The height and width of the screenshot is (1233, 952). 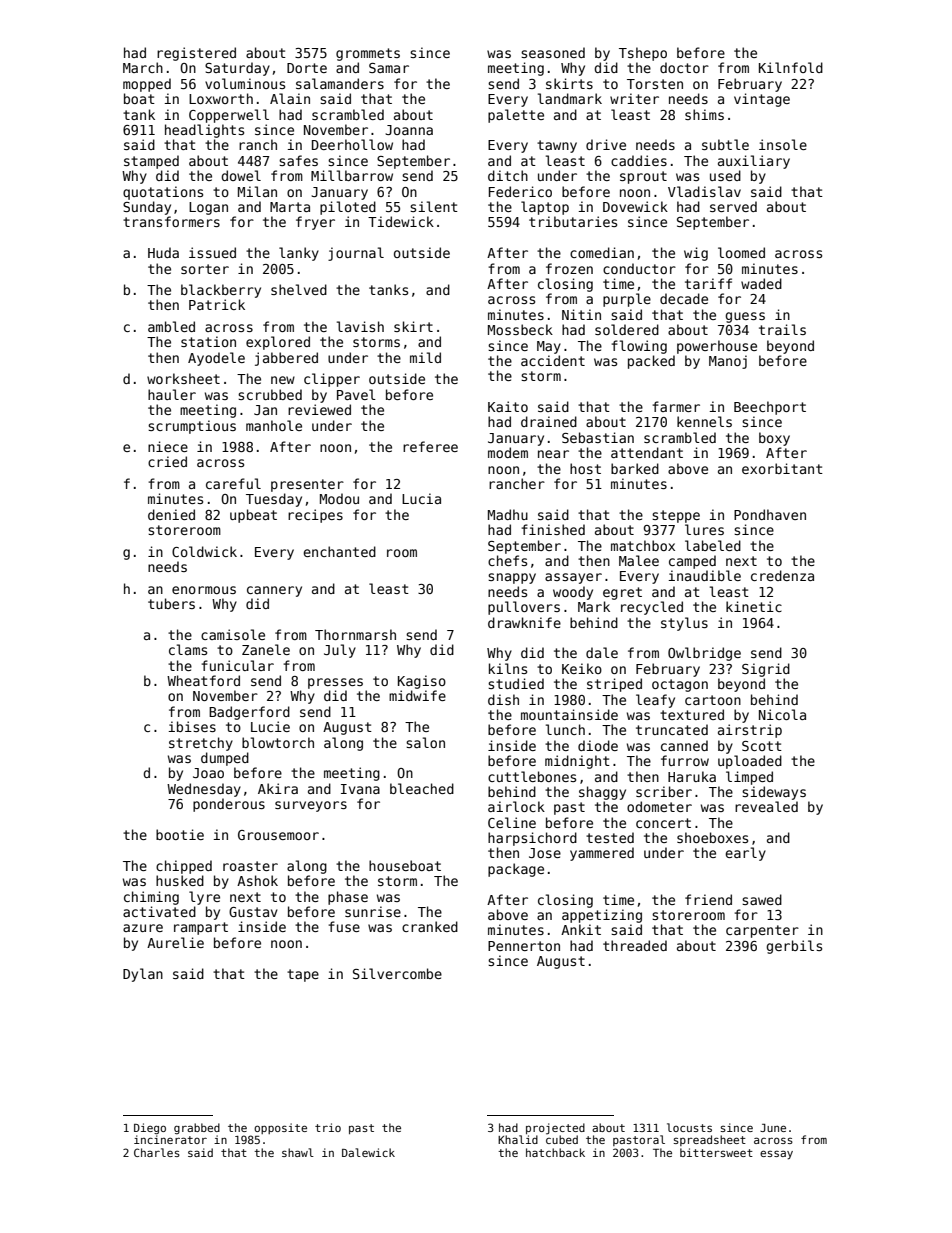 I want to click on credenza, so click(x=782, y=575).
